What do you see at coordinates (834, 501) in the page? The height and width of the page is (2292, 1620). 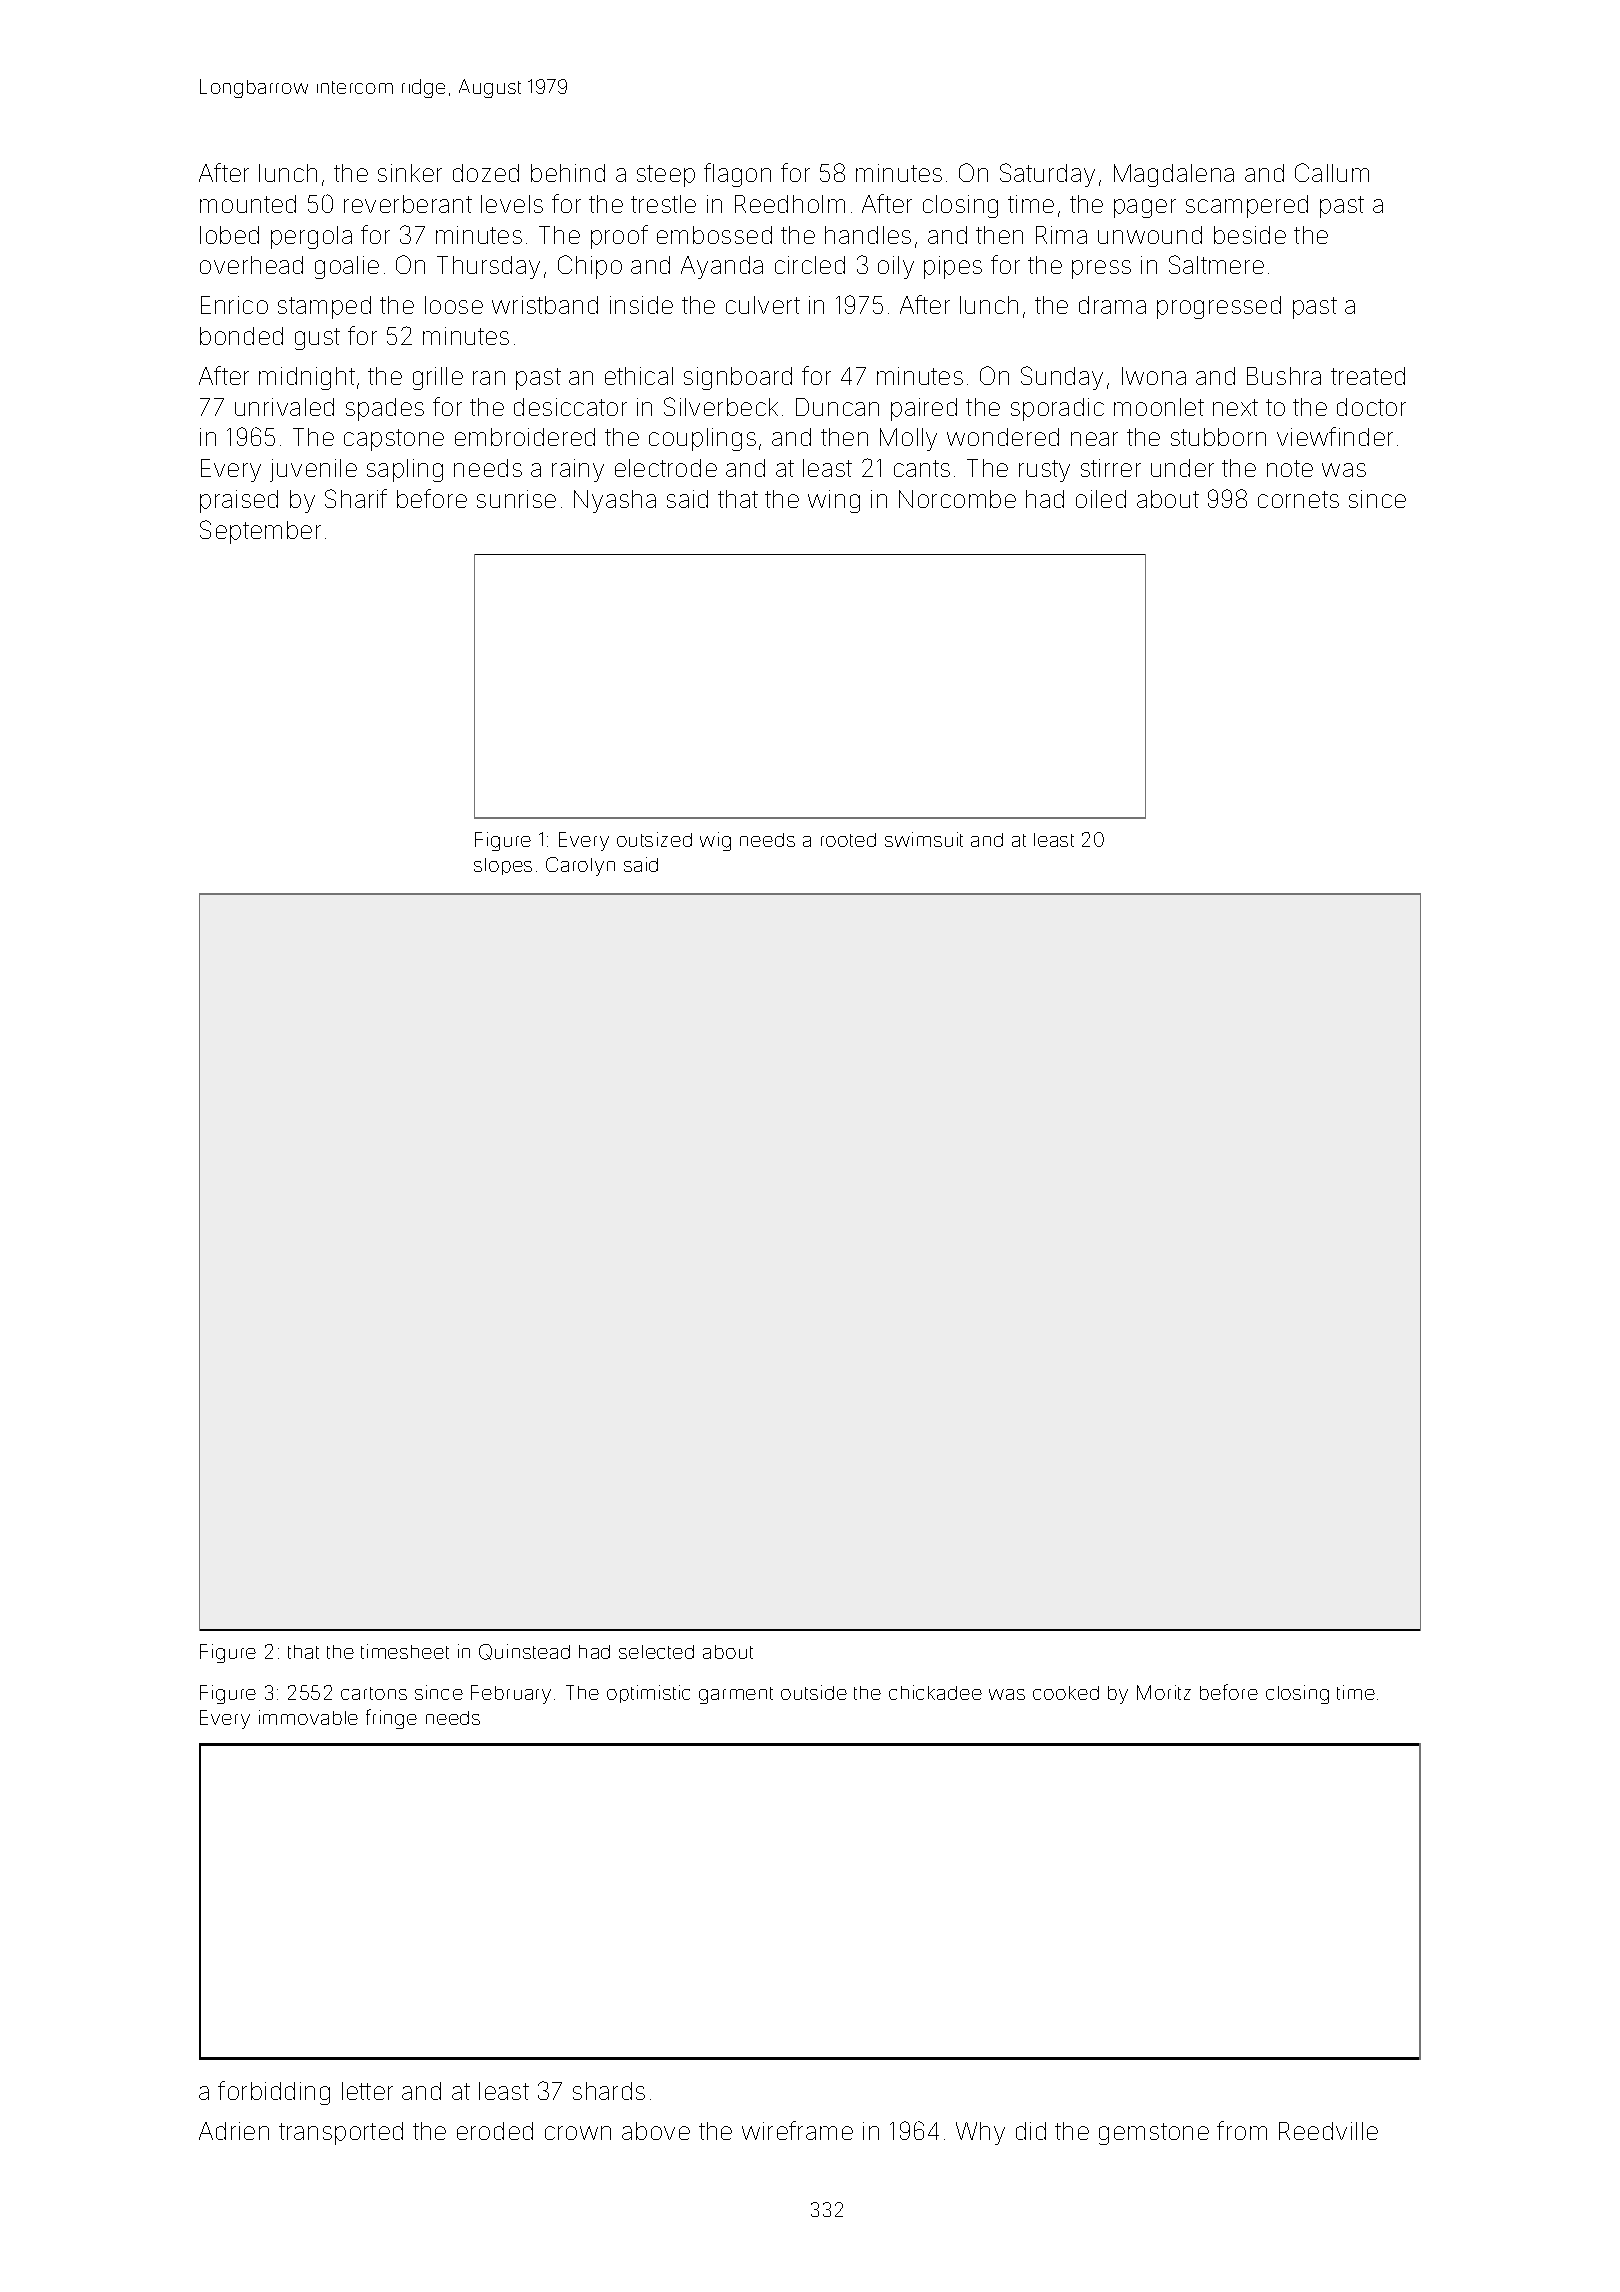 I see `wing` at bounding box center [834, 501].
